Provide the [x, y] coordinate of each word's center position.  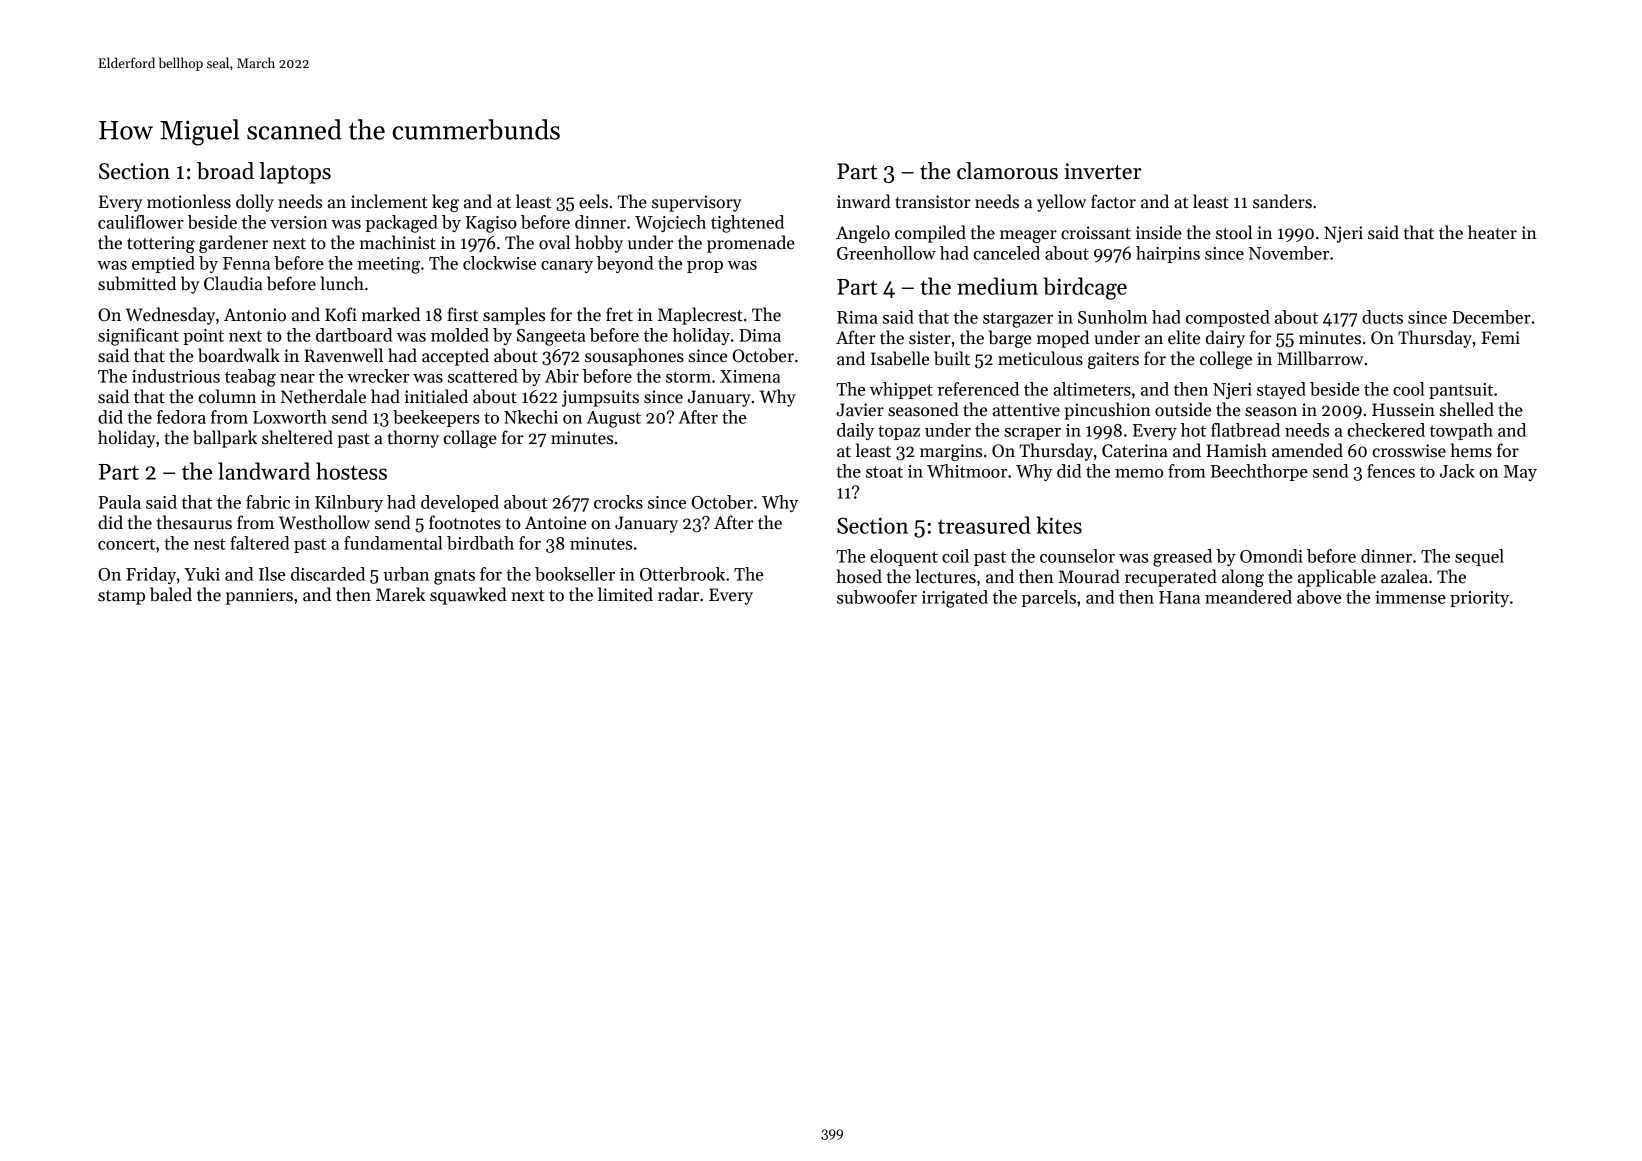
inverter [1103, 171]
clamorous [1007, 171]
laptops [295, 173]
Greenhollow [886, 253]
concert [126, 544]
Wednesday [170, 316]
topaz [899, 432]
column [227, 396]
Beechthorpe [1259, 472]
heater [1492, 232]
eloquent [904, 557]
